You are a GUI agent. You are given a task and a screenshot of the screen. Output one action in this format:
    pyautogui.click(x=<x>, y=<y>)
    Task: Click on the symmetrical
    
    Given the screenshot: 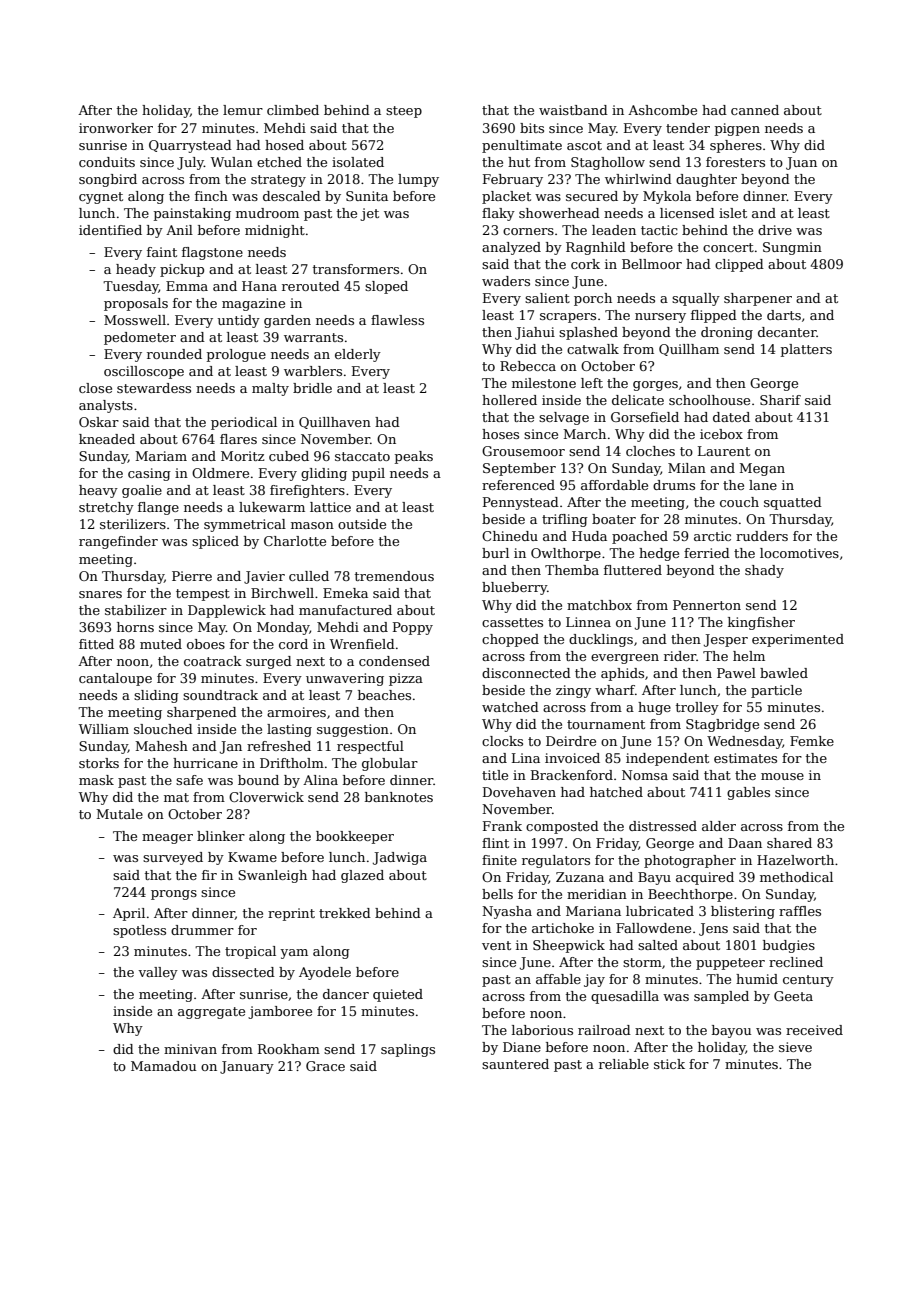 What is the action you would take?
    pyautogui.click(x=245, y=525)
